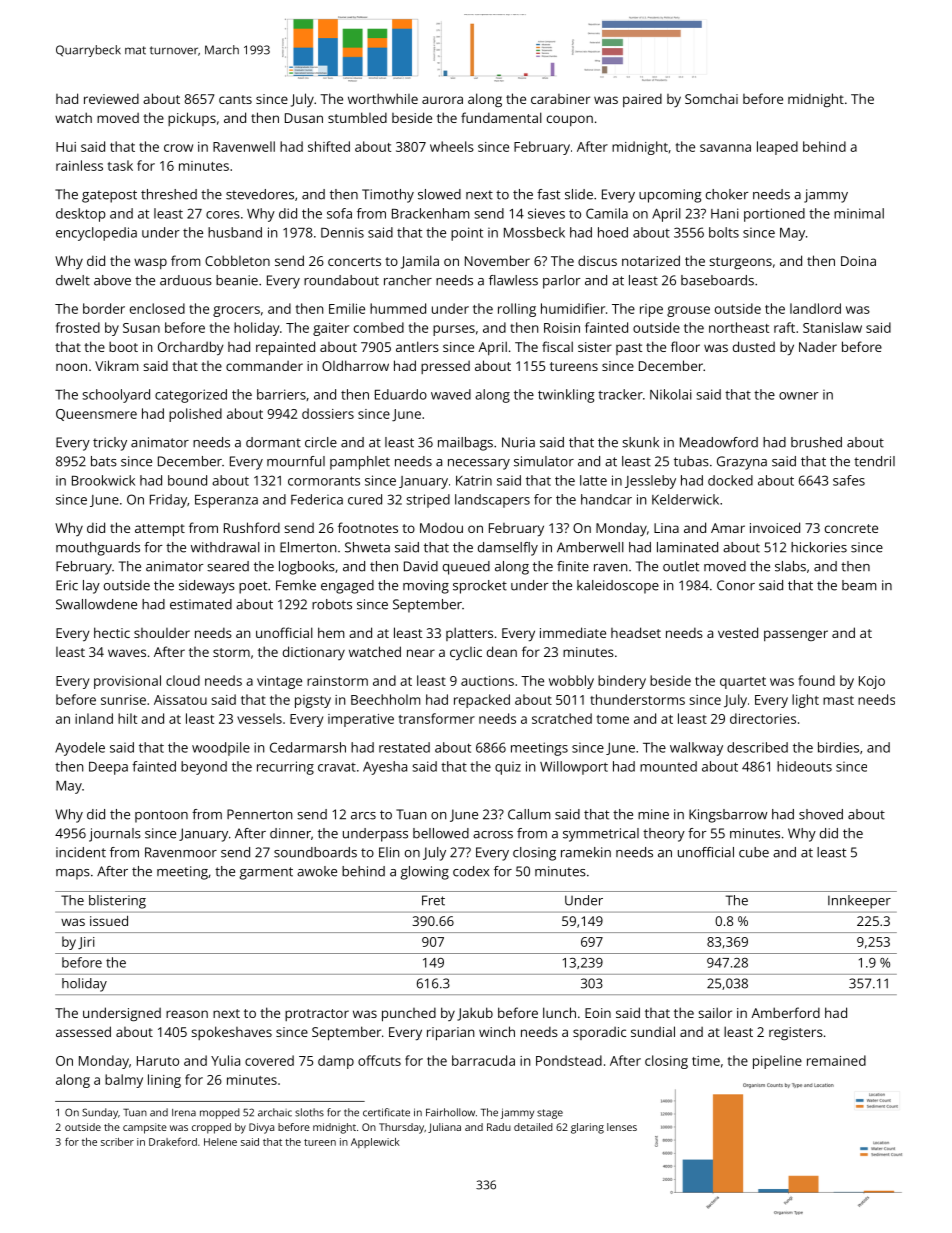 This document has height=1233, width=952. Describe the element at coordinates (187, 480) in the document. I see `bound` at that location.
